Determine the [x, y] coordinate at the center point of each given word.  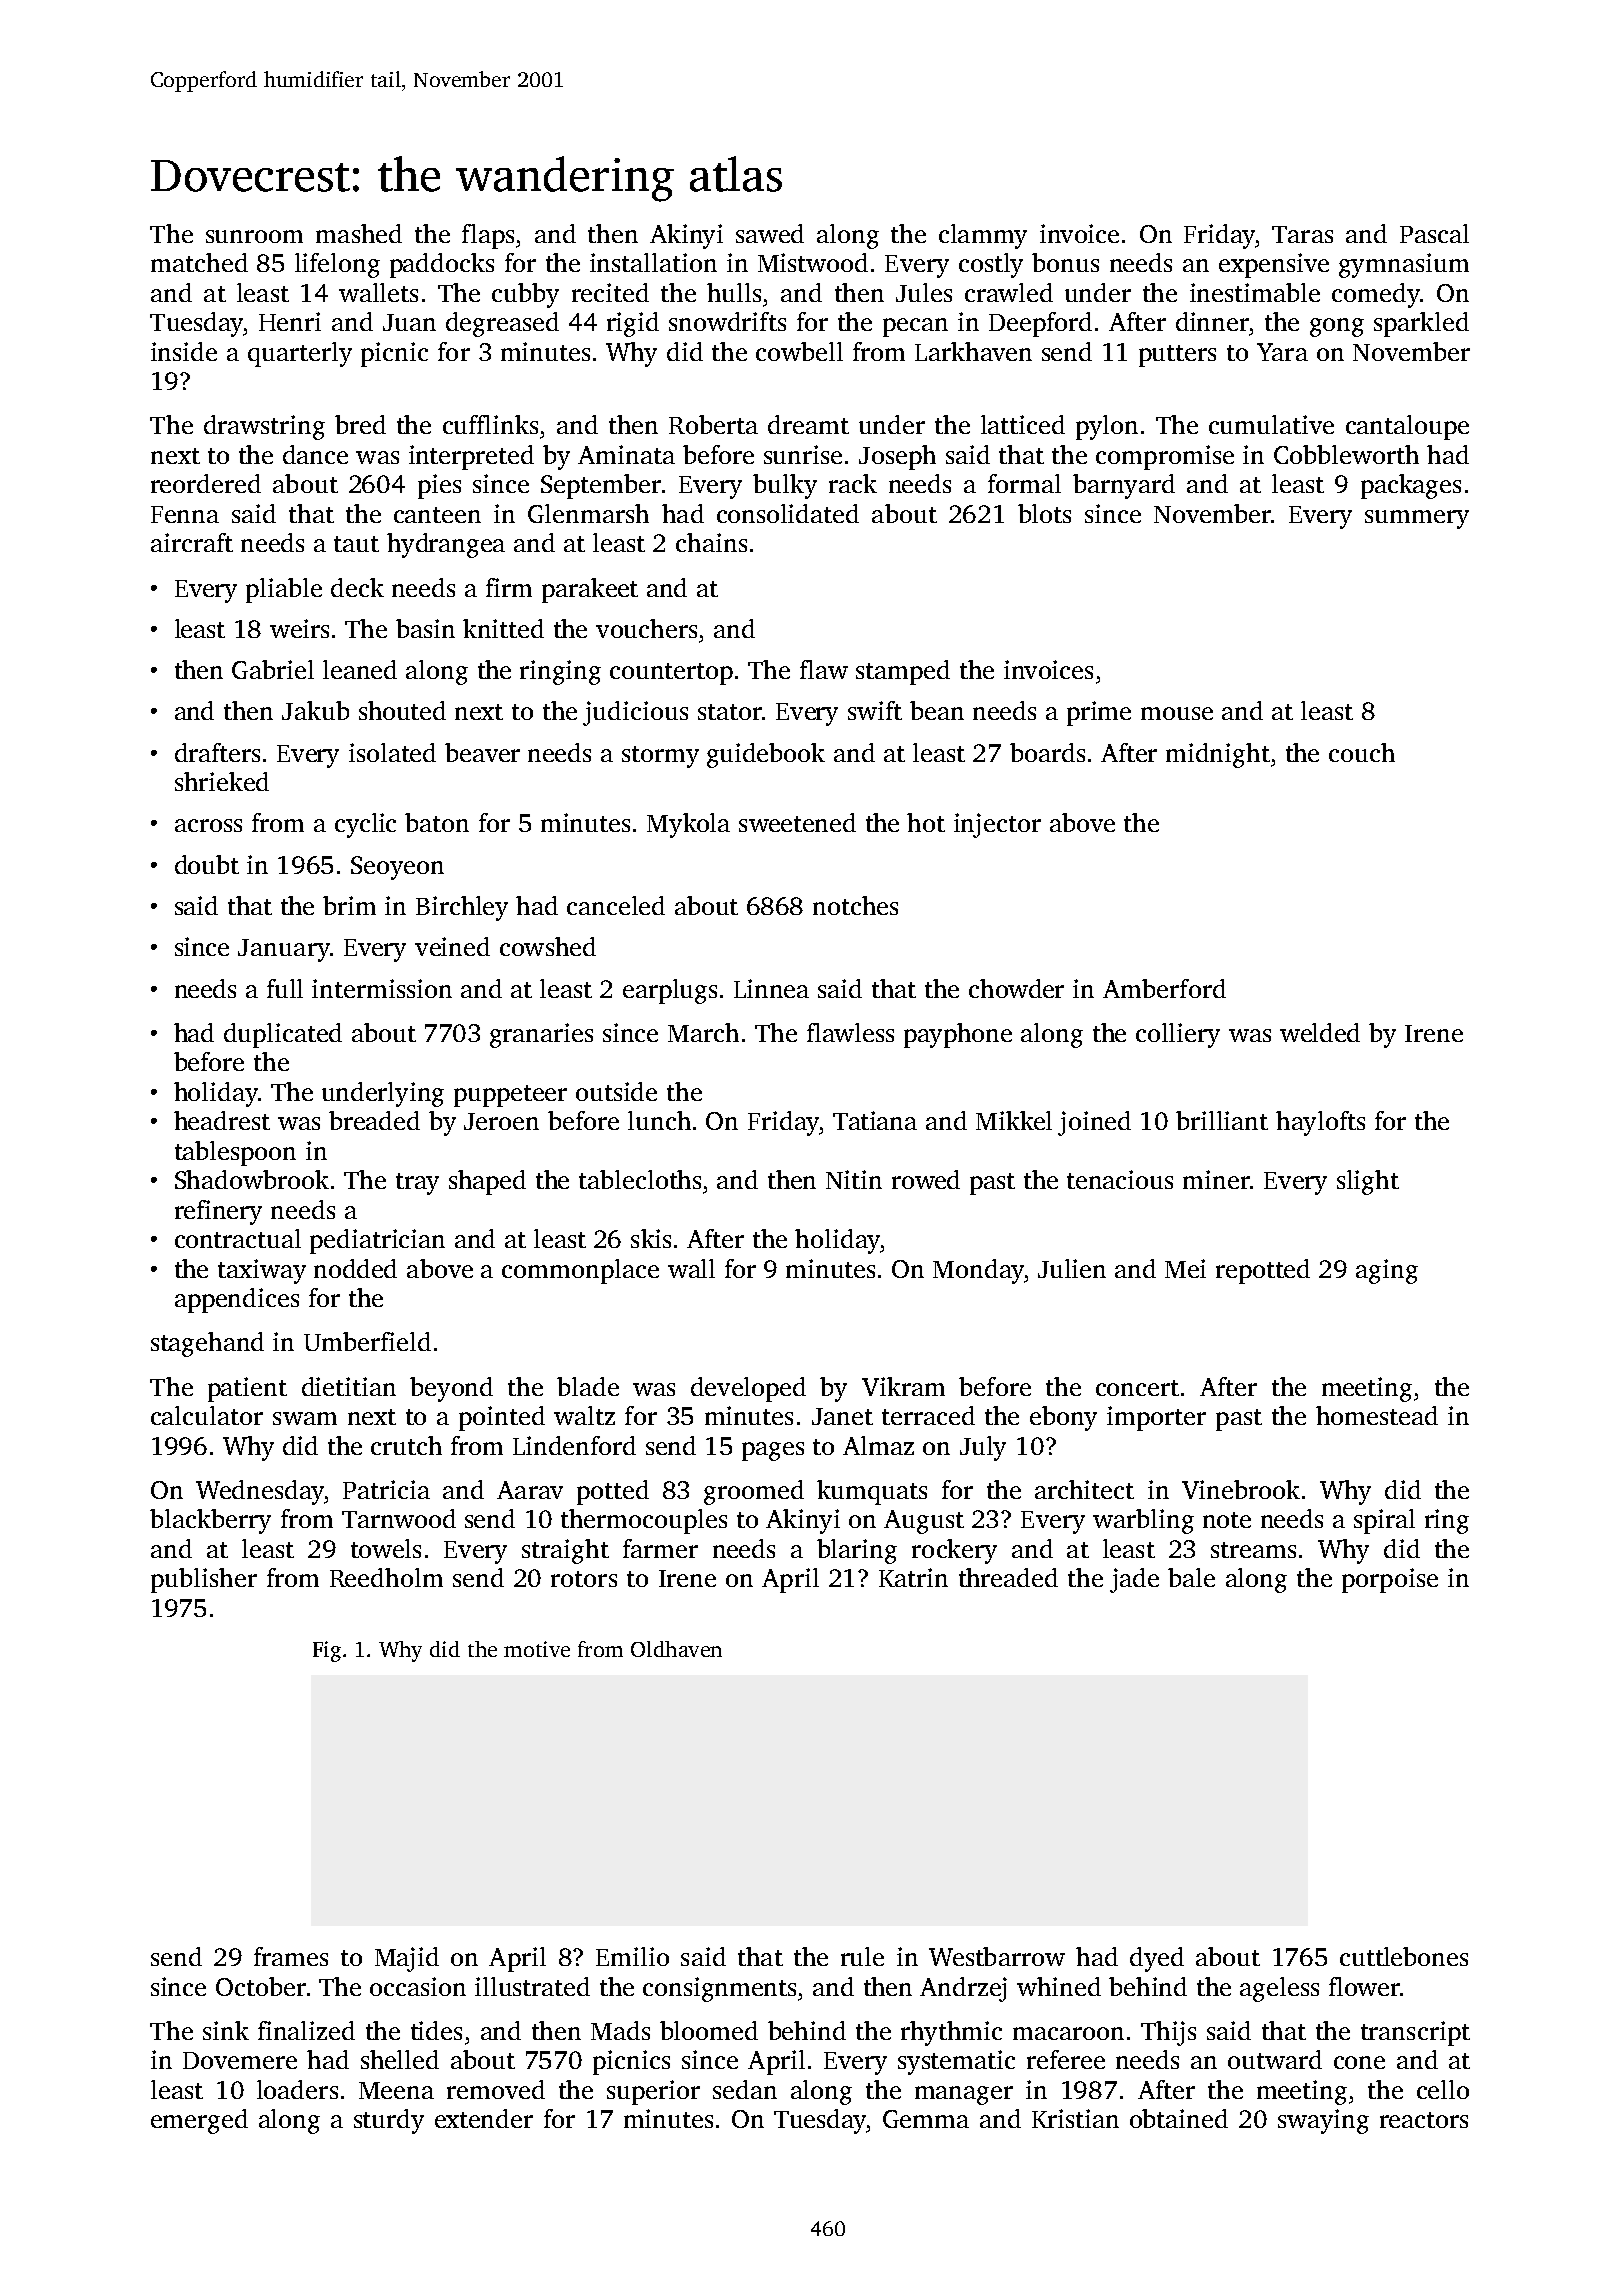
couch [1362, 752]
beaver [482, 752]
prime [1099, 713]
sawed [770, 233]
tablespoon [235, 1153]
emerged [199, 2121]
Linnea [771, 988]
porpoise [1390, 1580]
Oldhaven [676, 1649]
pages [773, 1451]
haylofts [1320, 1123]
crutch [406, 1445]
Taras [1302, 234]
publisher [204, 1580]
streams [1253, 1550]
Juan [409, 322]
